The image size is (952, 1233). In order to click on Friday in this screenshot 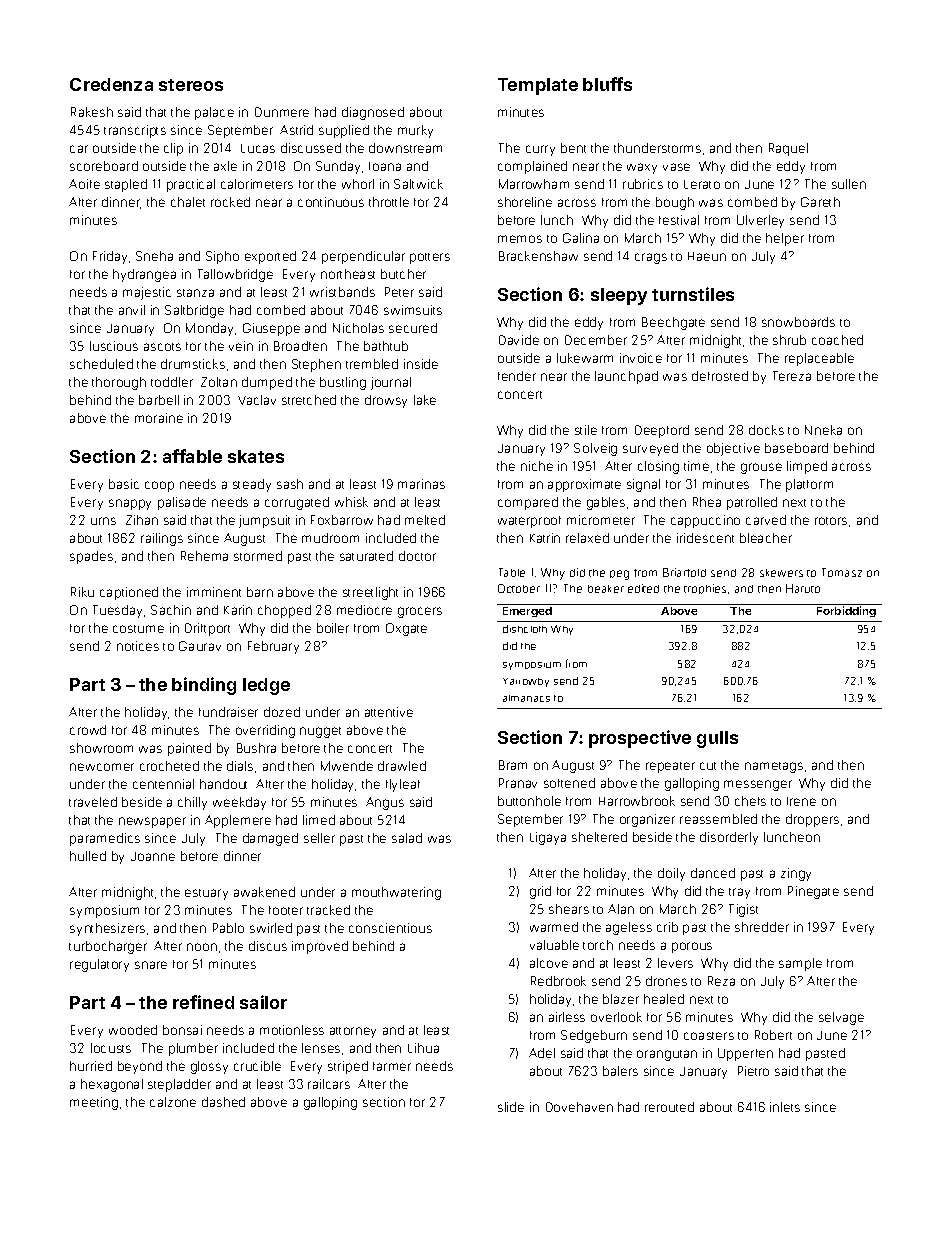, I will do `click(110, 257)`.
